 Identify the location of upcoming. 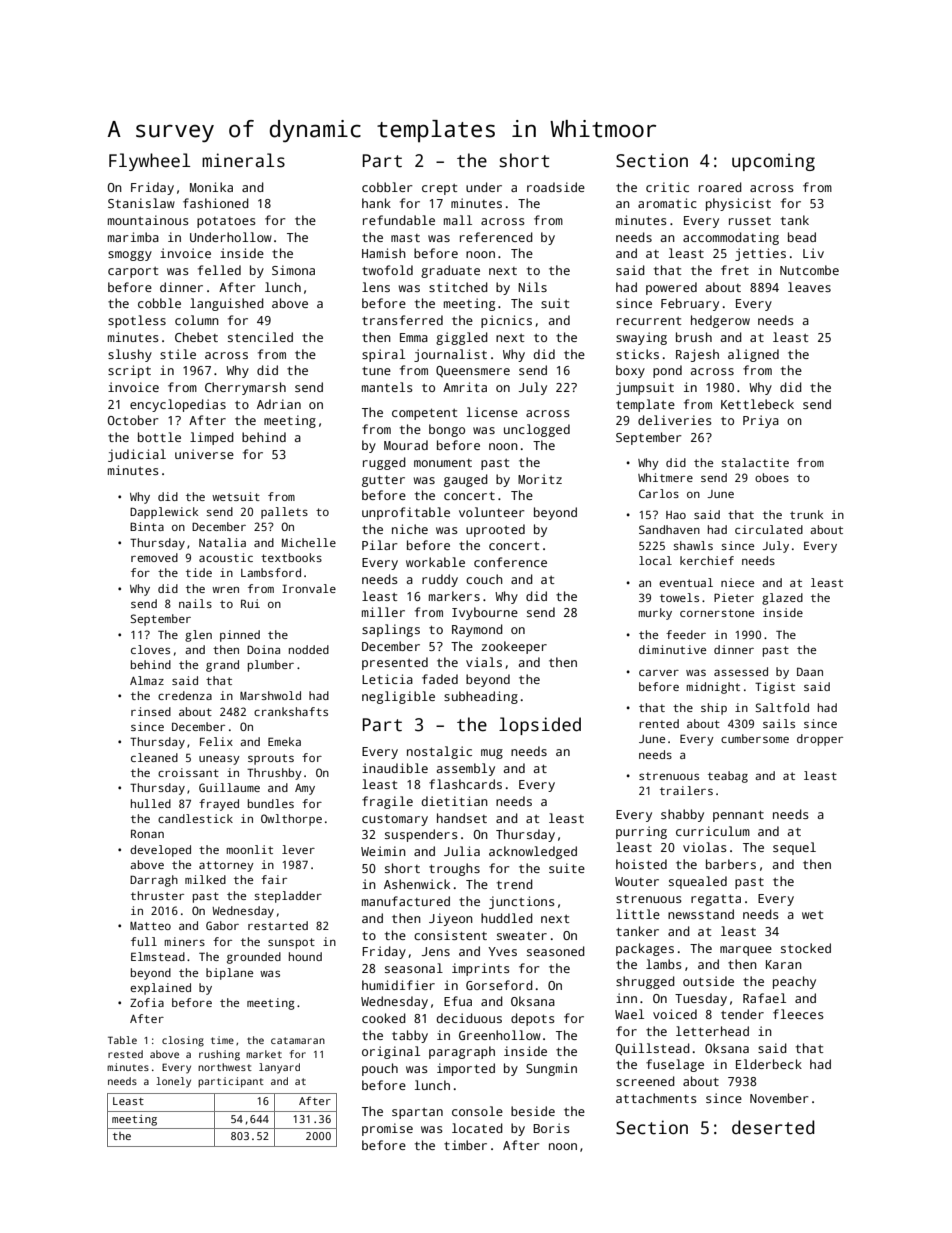
(773, 162).
